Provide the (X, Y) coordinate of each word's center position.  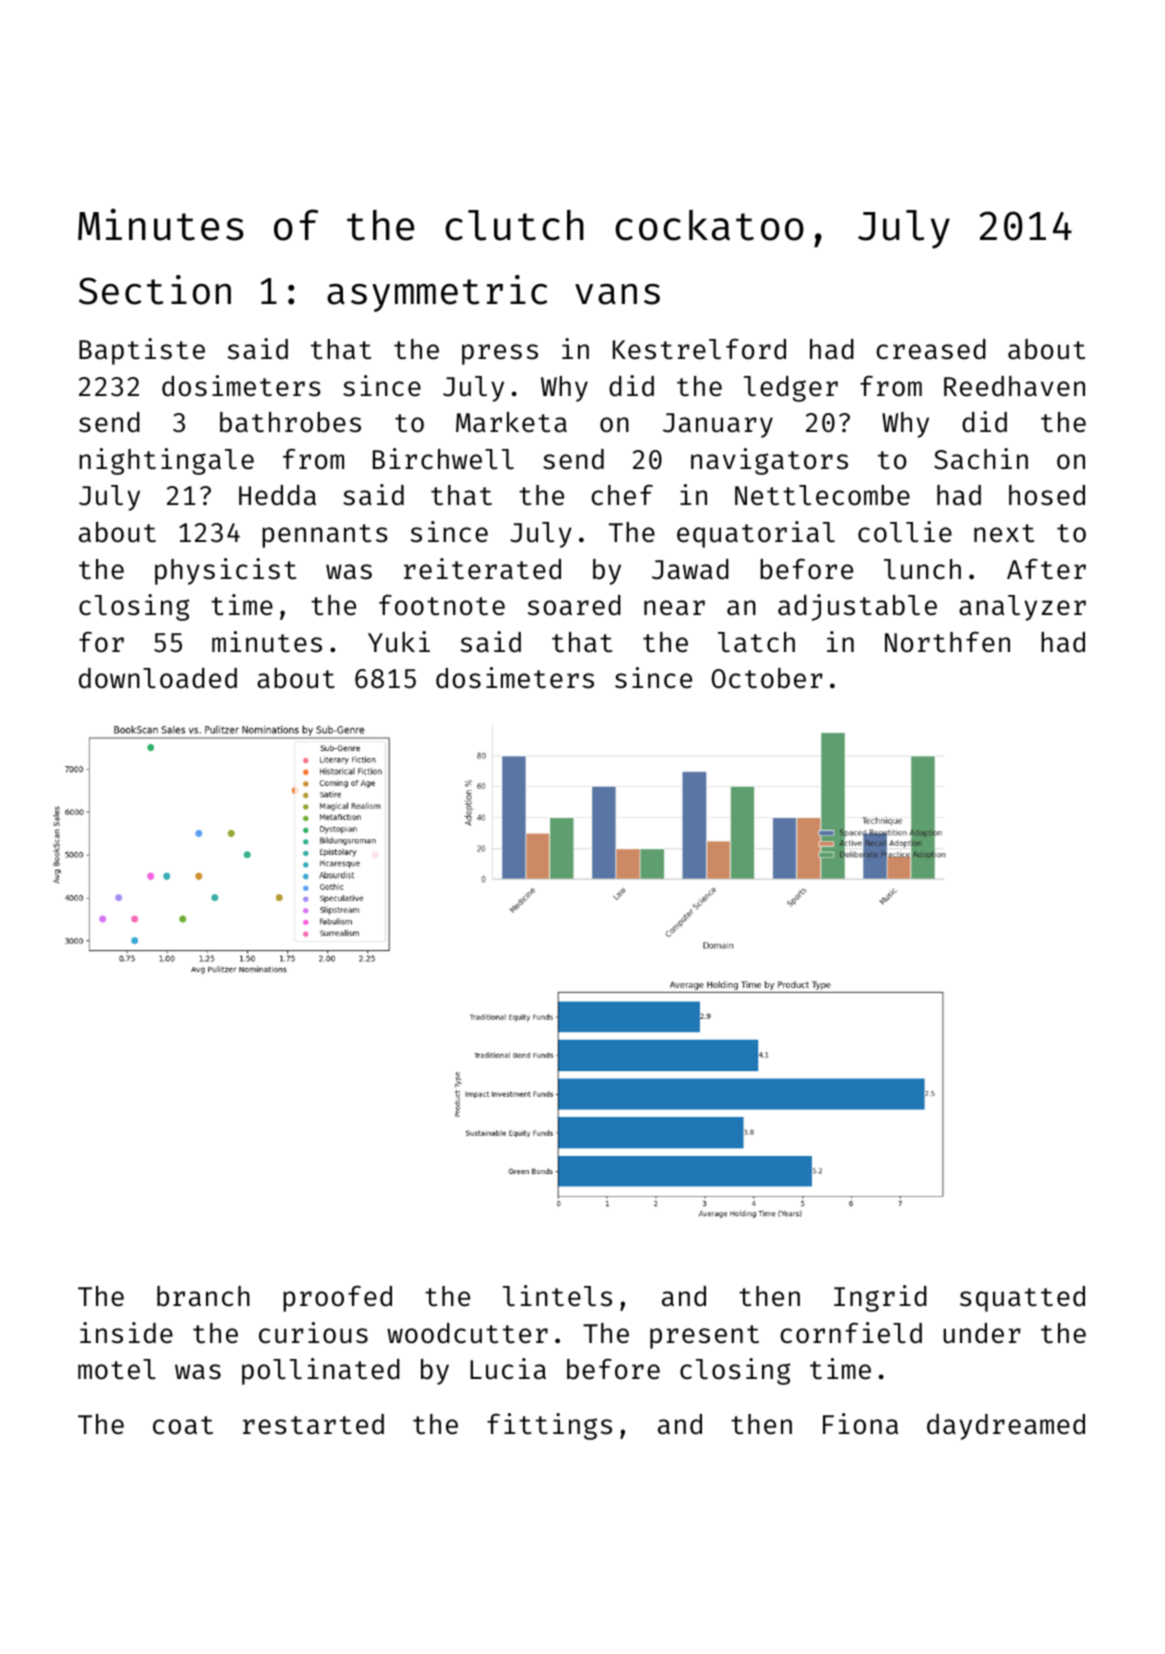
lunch (922, 569)
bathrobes (290, 422)
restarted (313, 1424)
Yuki (399, 642)
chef (622, 495)
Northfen (947, 642)
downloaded (158, 678)
